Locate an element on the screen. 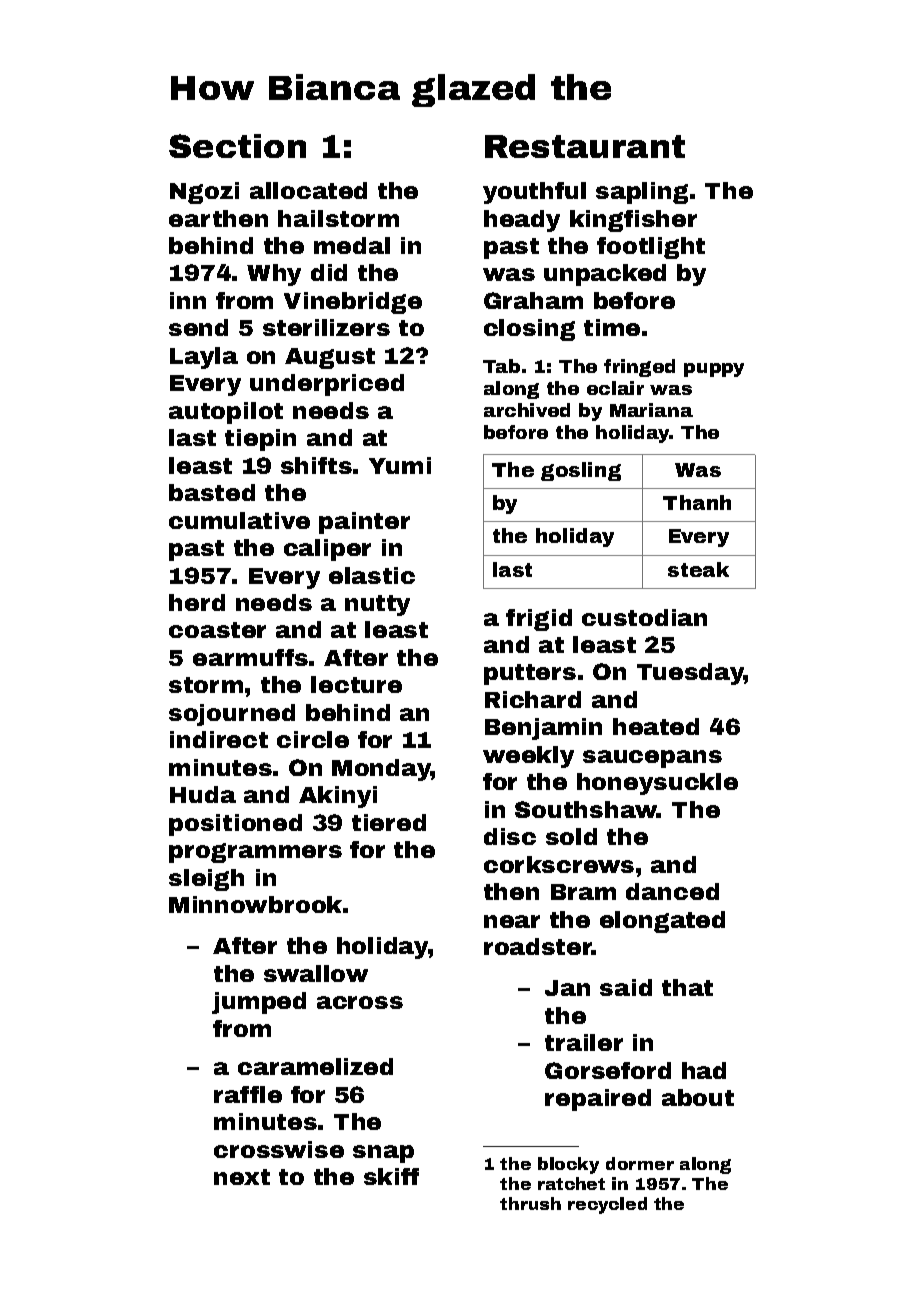 The image size is (924, 1311). disc is located at coordinates (510, 836).
